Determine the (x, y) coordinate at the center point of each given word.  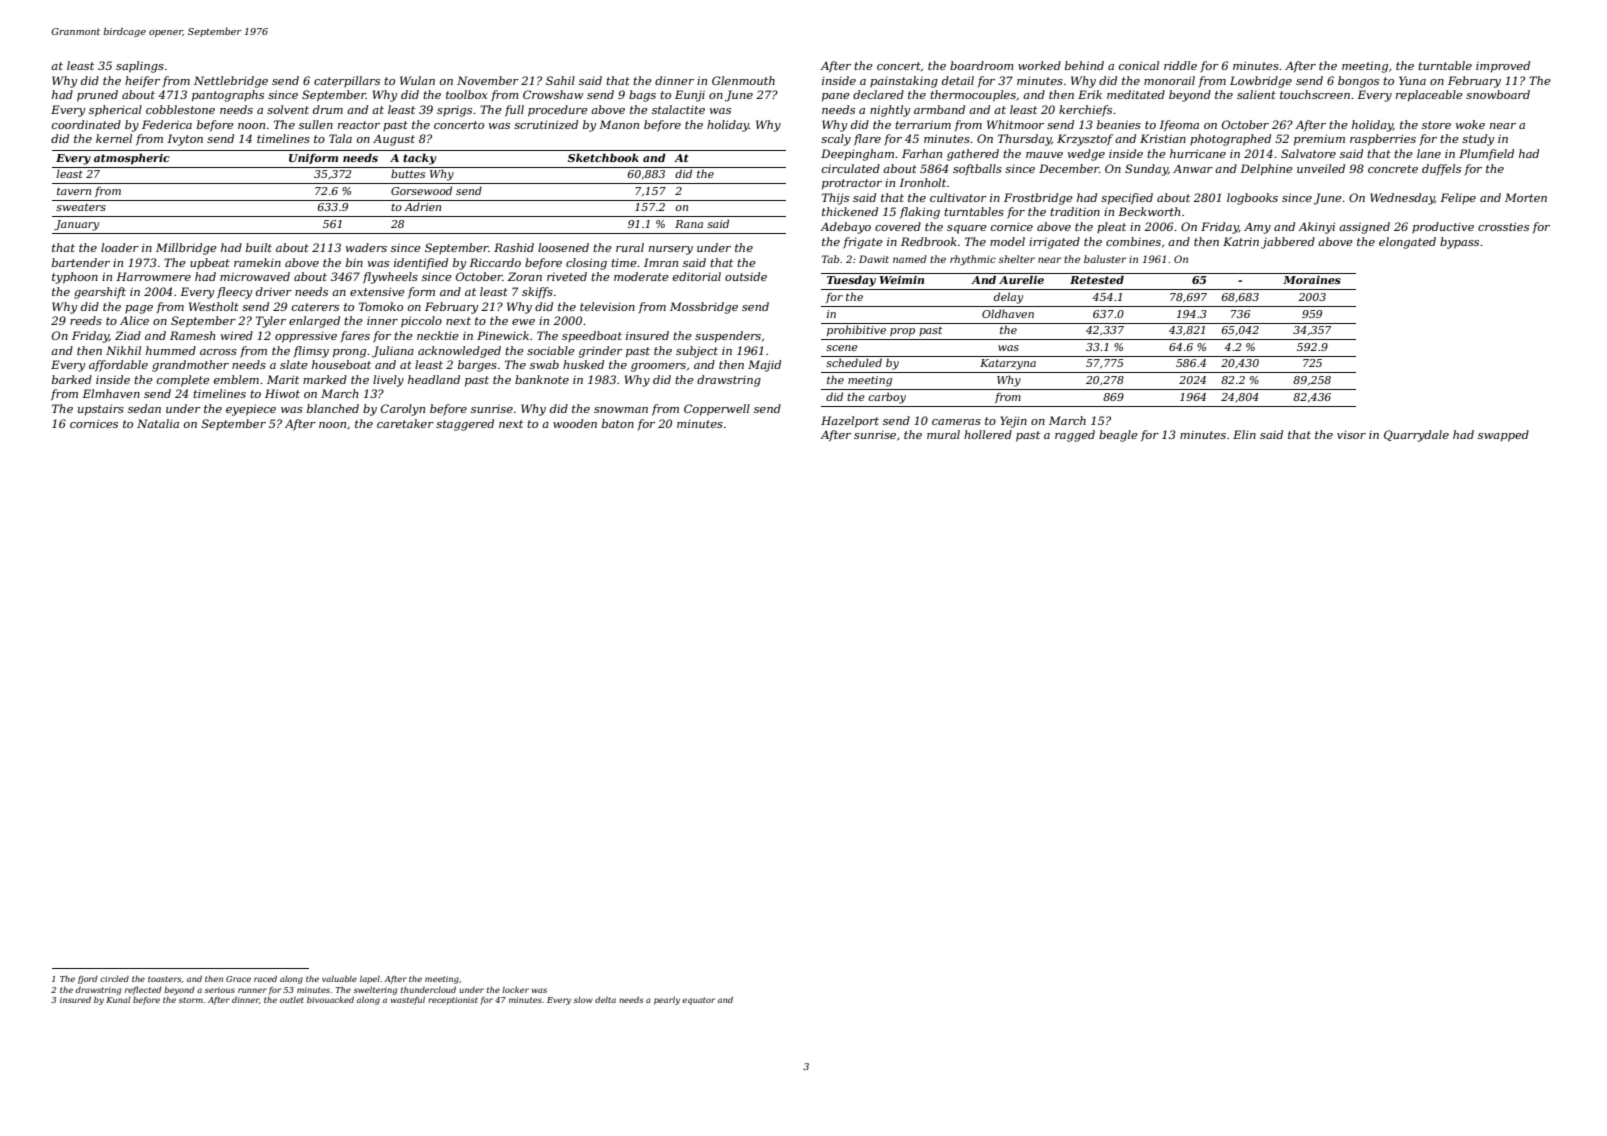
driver (274, 291)
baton (618, 423)
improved (1503, 67)
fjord (87, 979)
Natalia (158, 423)
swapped (1503, 436)
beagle (1118, 436)
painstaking (904, 82)
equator (698, 1001)
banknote (542, 379)
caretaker (405, 423)
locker (515, 989)
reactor (359, 125)
